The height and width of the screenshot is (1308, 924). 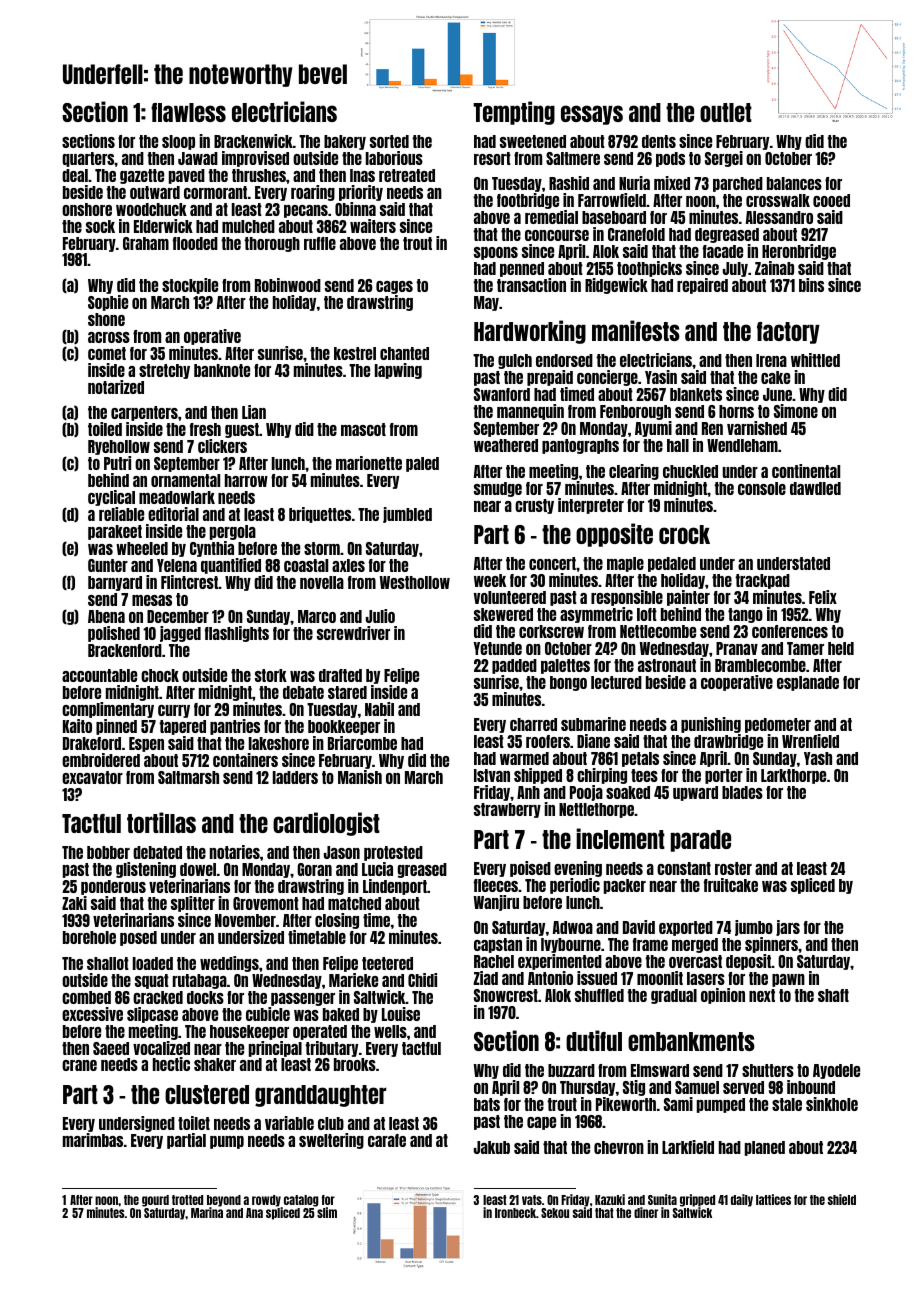 I want to click on manifests, so click(x=636, y=330).
